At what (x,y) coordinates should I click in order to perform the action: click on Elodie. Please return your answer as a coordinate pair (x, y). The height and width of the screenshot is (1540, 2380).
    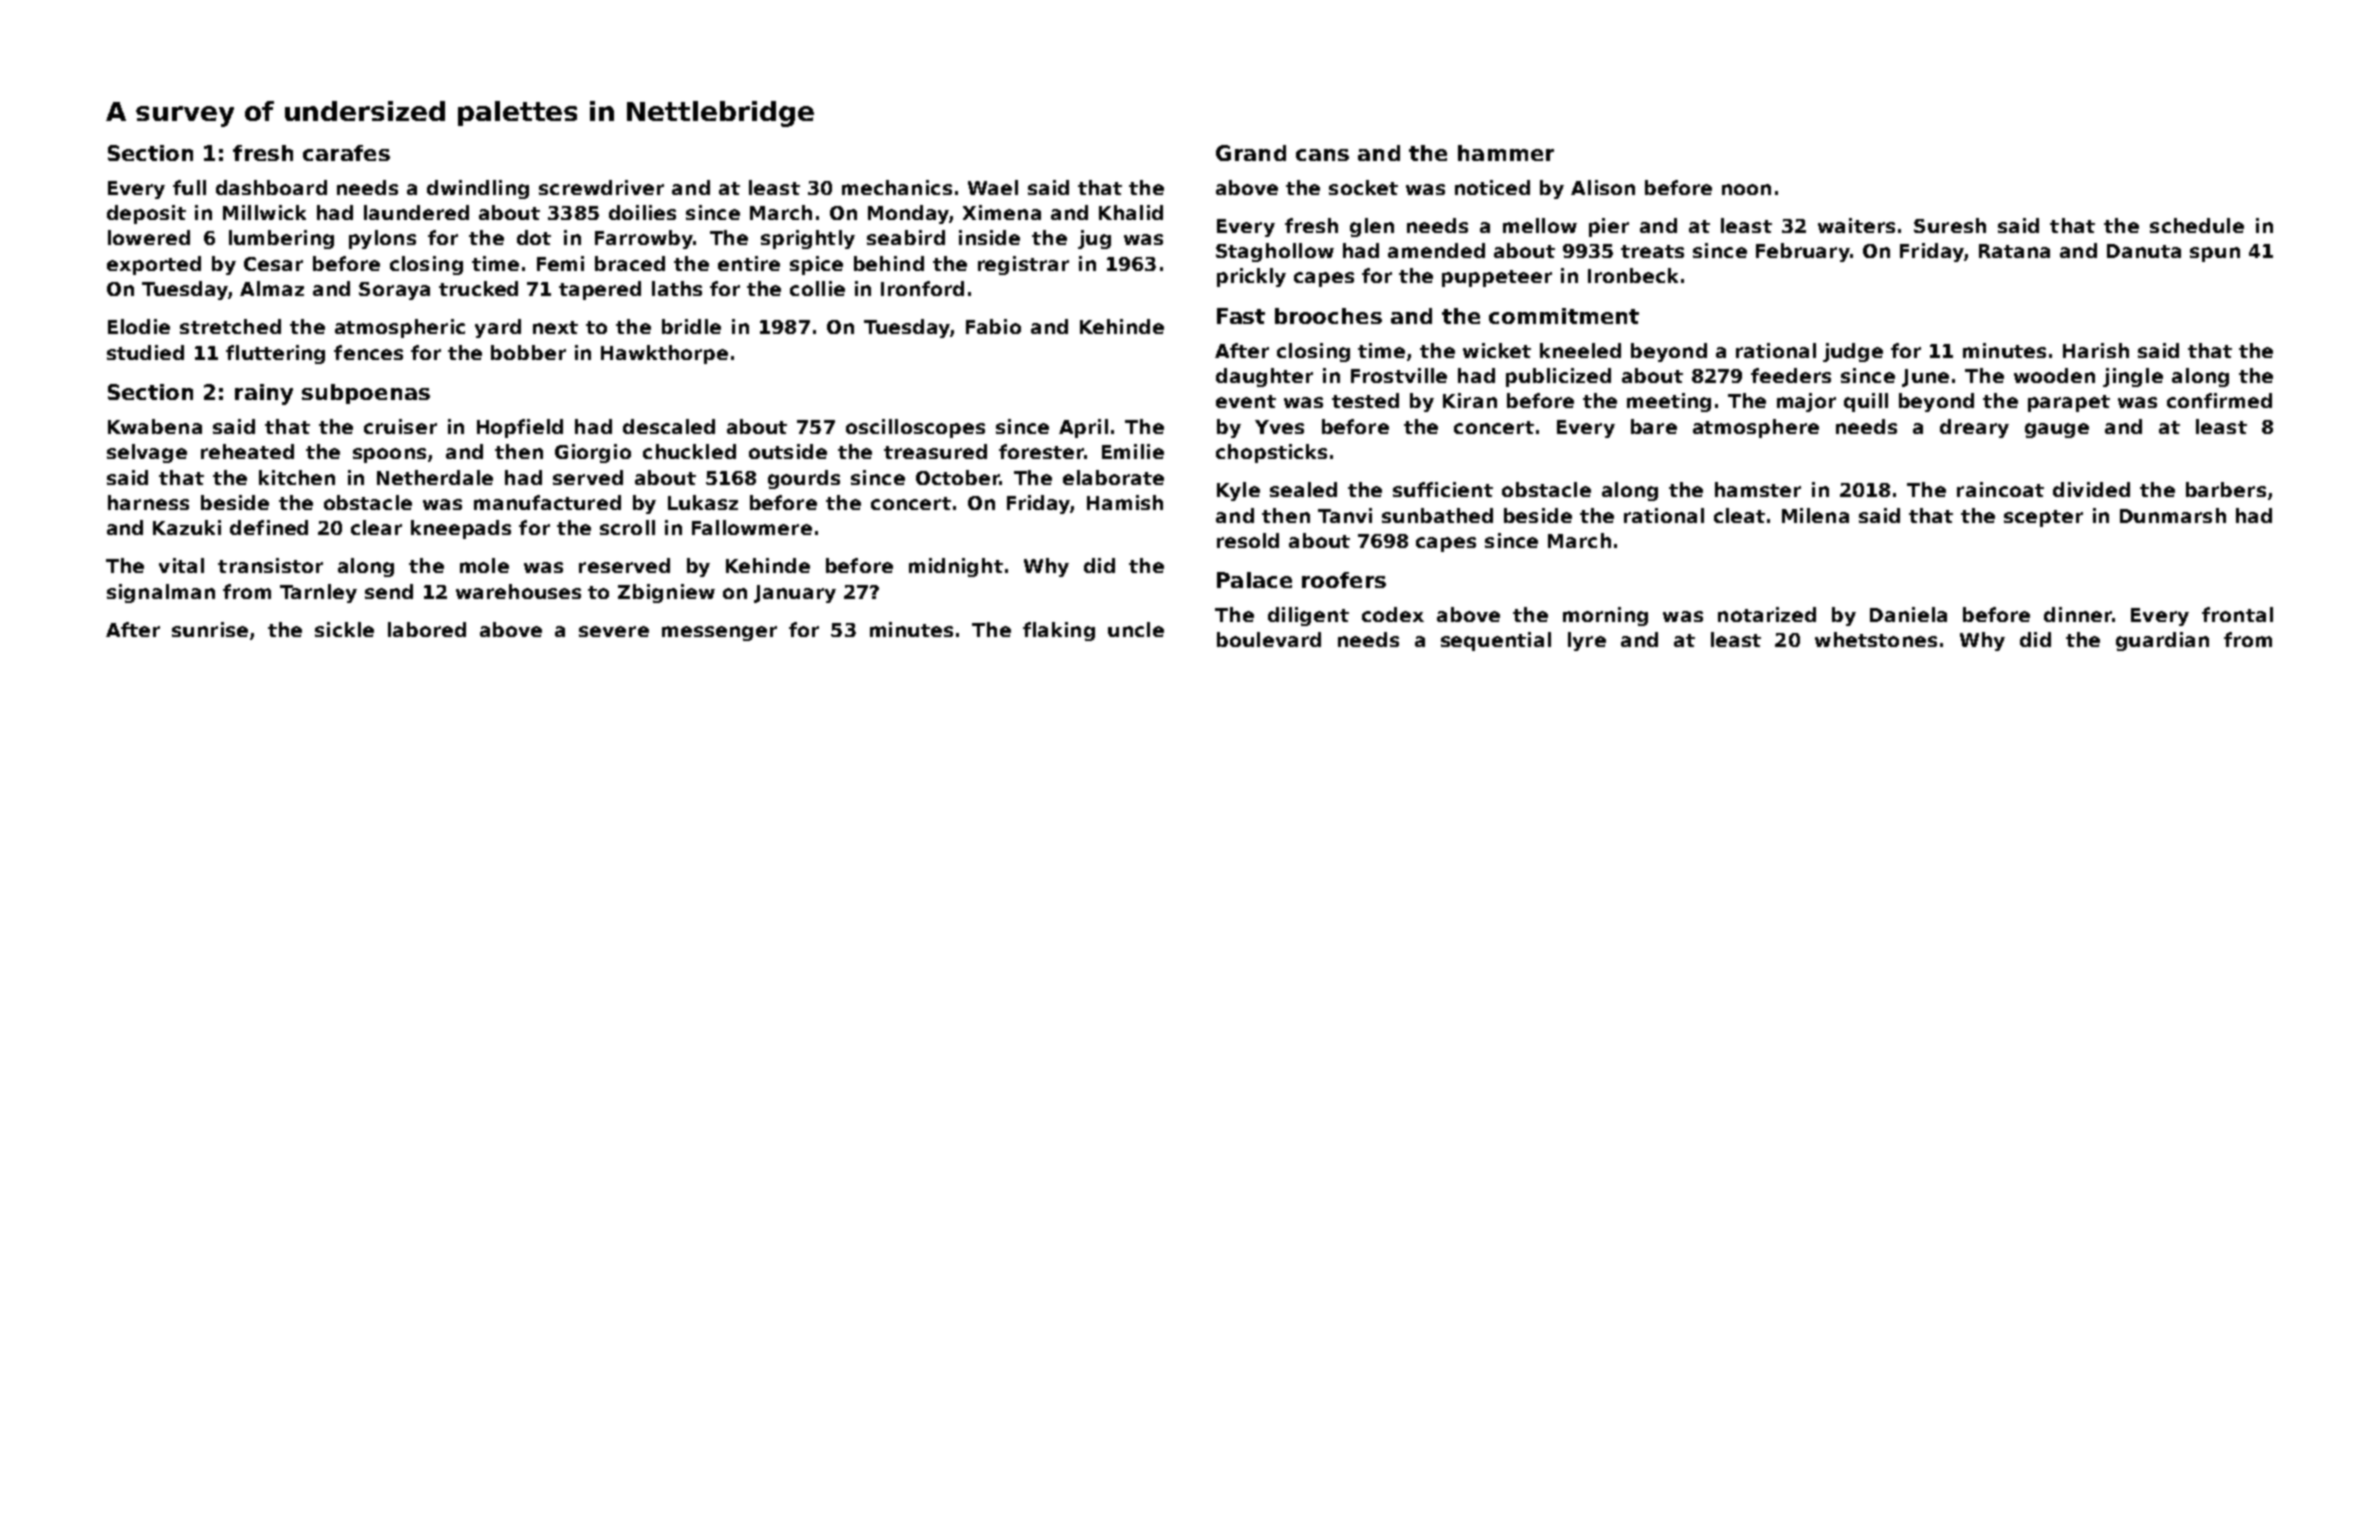
    Looking at the image, I should click on (139, 326).
